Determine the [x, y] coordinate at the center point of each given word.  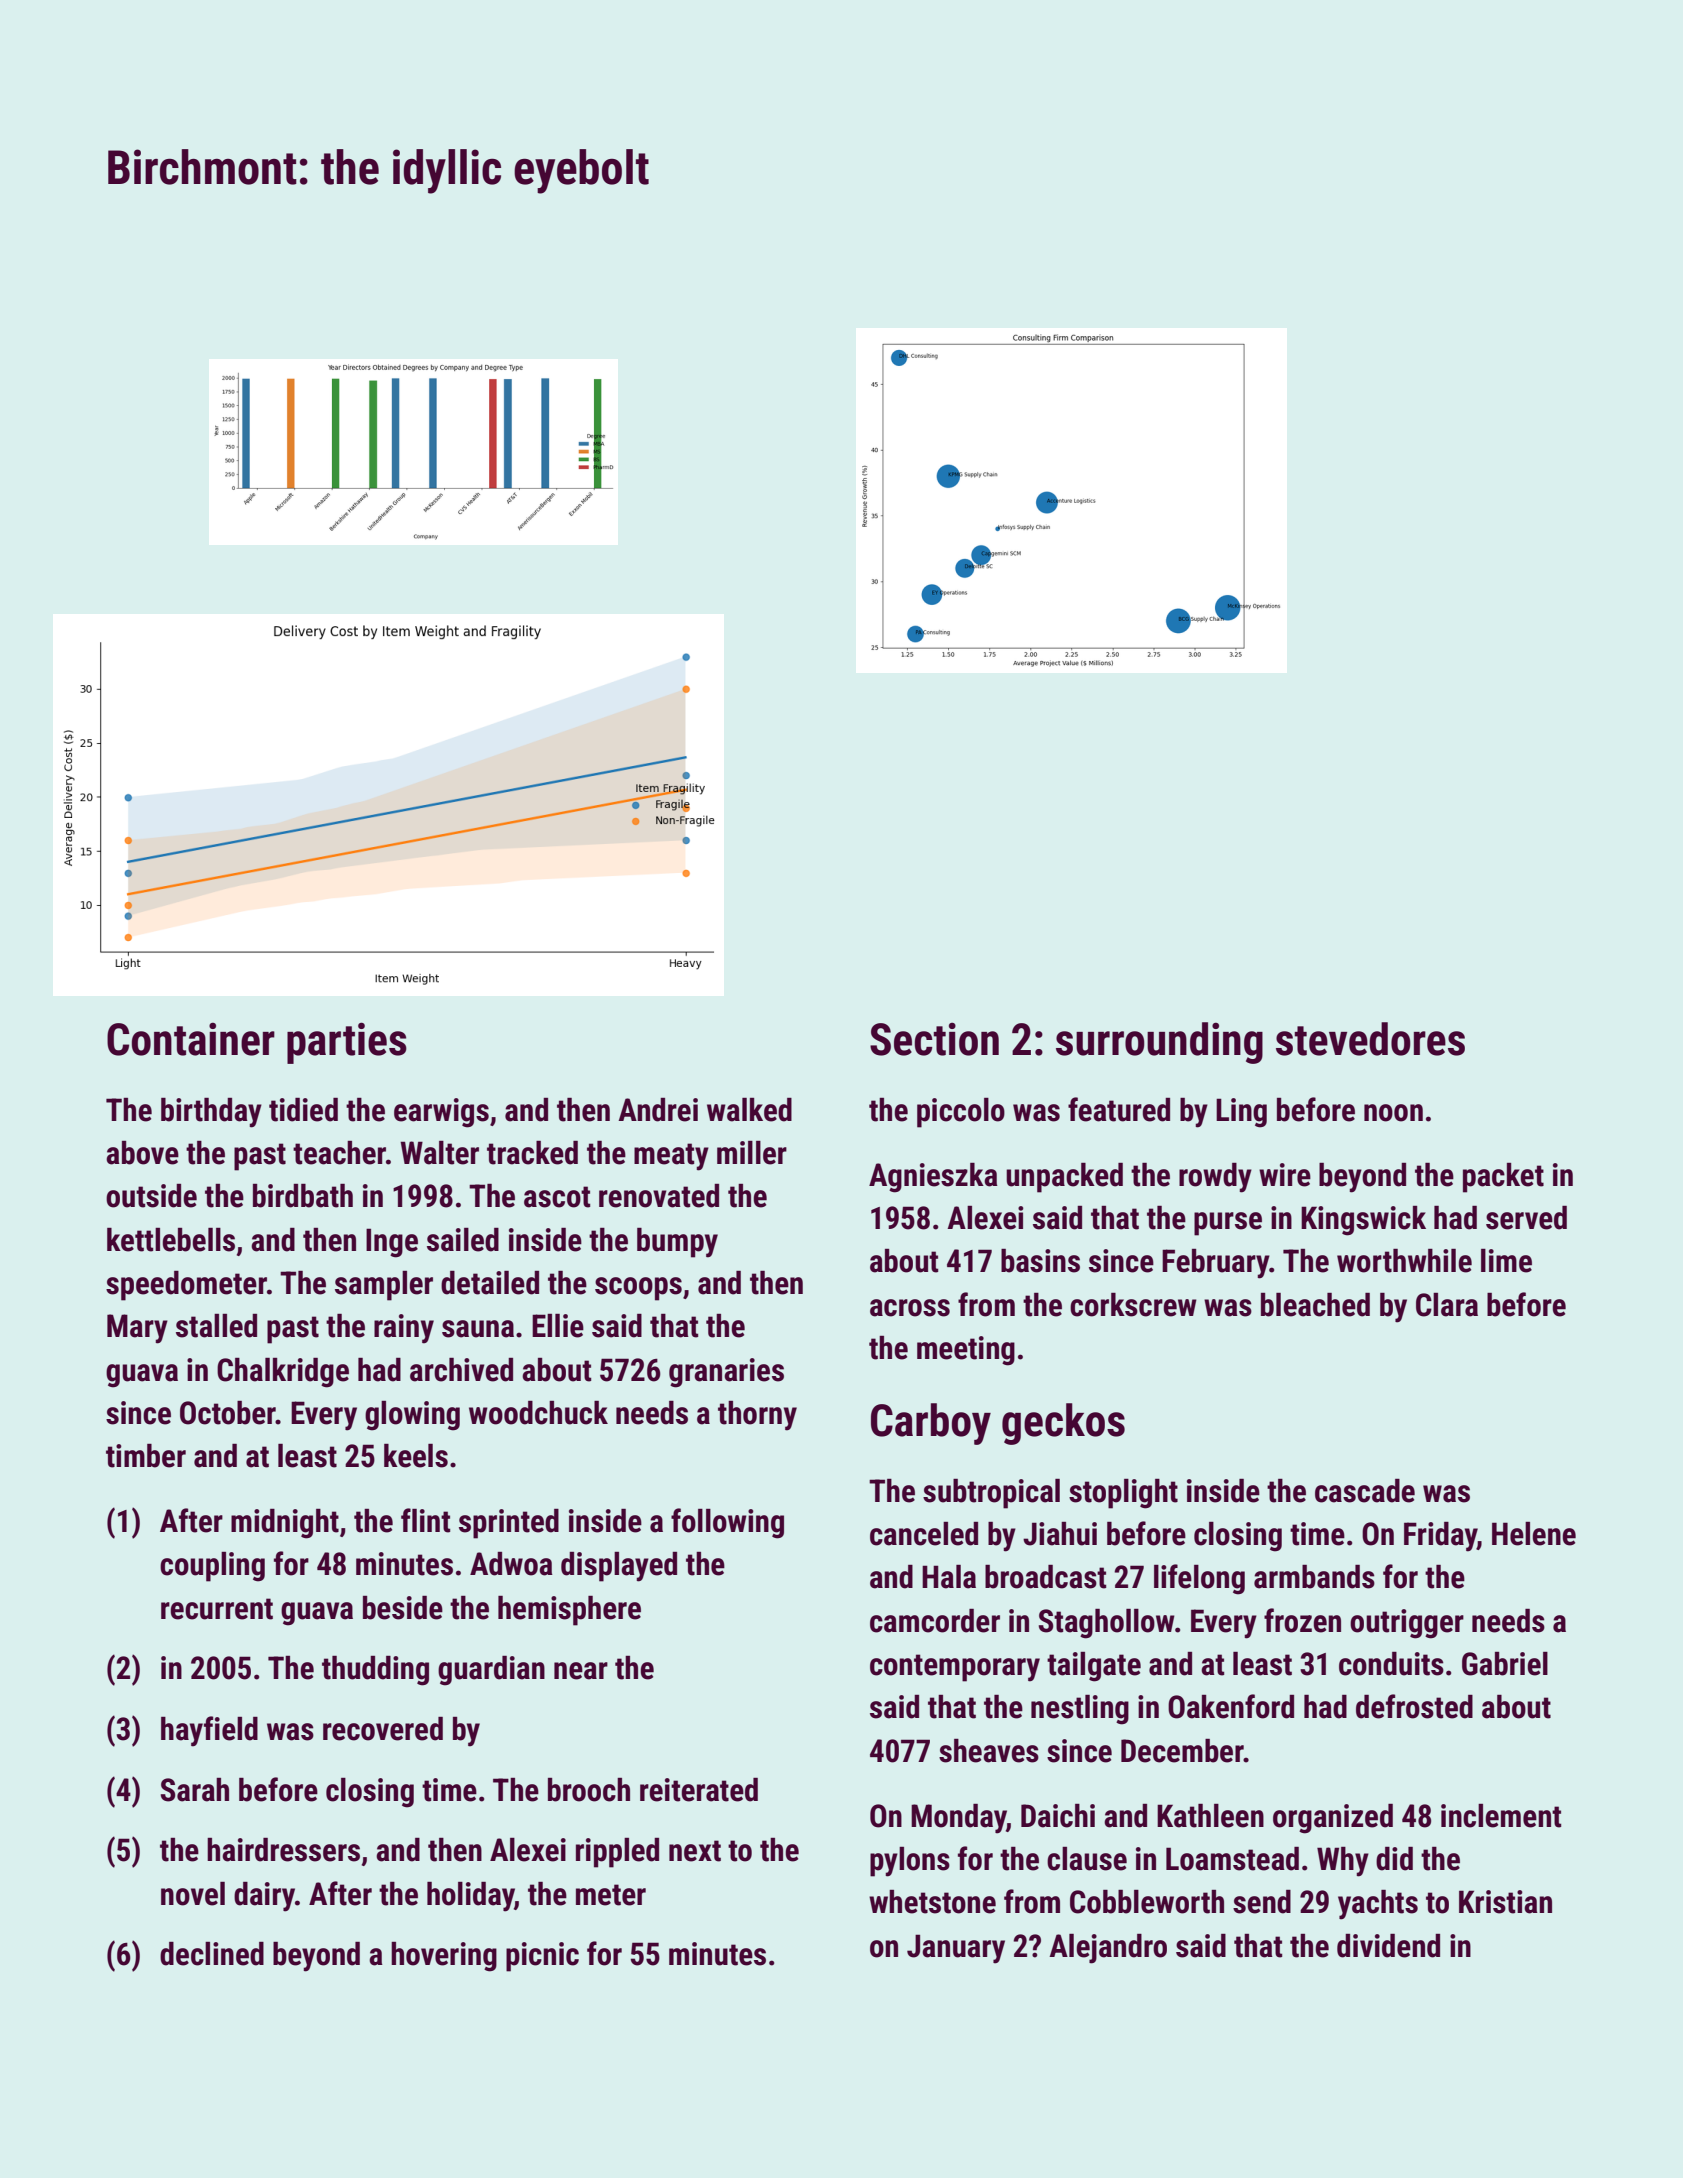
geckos [1063, 1424]
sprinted [509, 1524]
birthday [211, 1113]
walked [749, 1110]
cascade [1365, 1491]
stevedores [1370, 1039]
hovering [444, 1957]
